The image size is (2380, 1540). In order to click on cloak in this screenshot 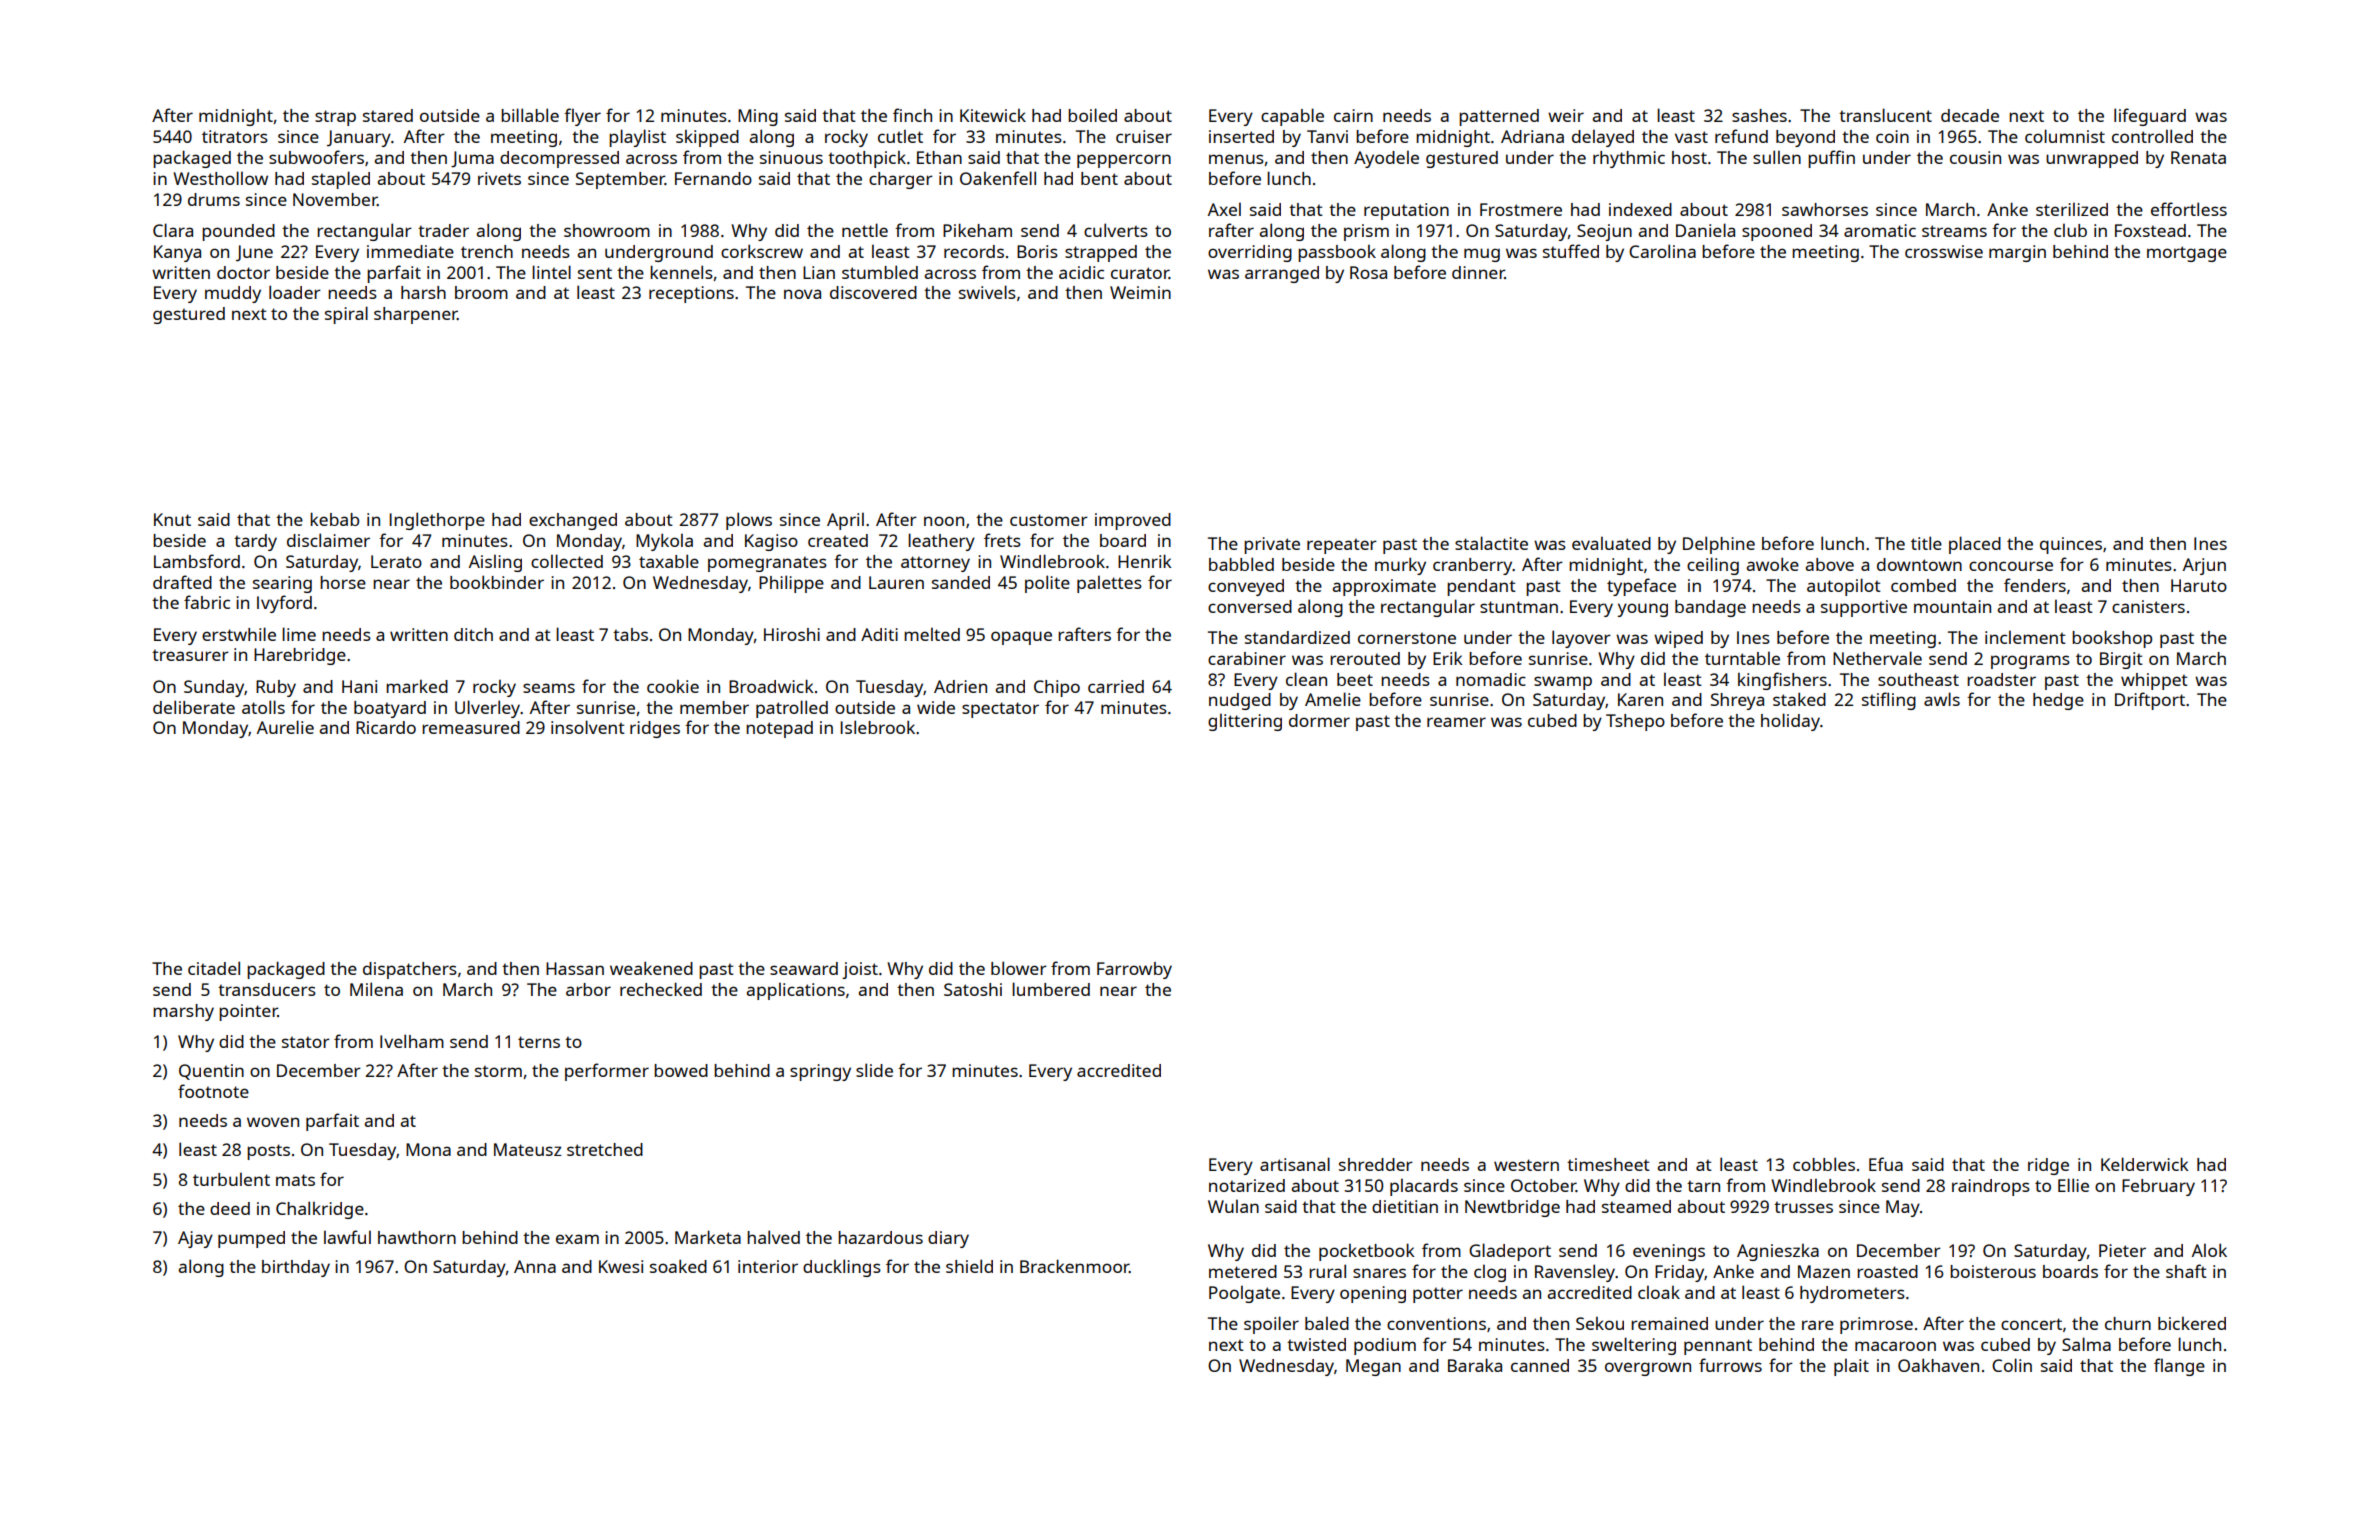, I will do `click(1659, 1292)`.
